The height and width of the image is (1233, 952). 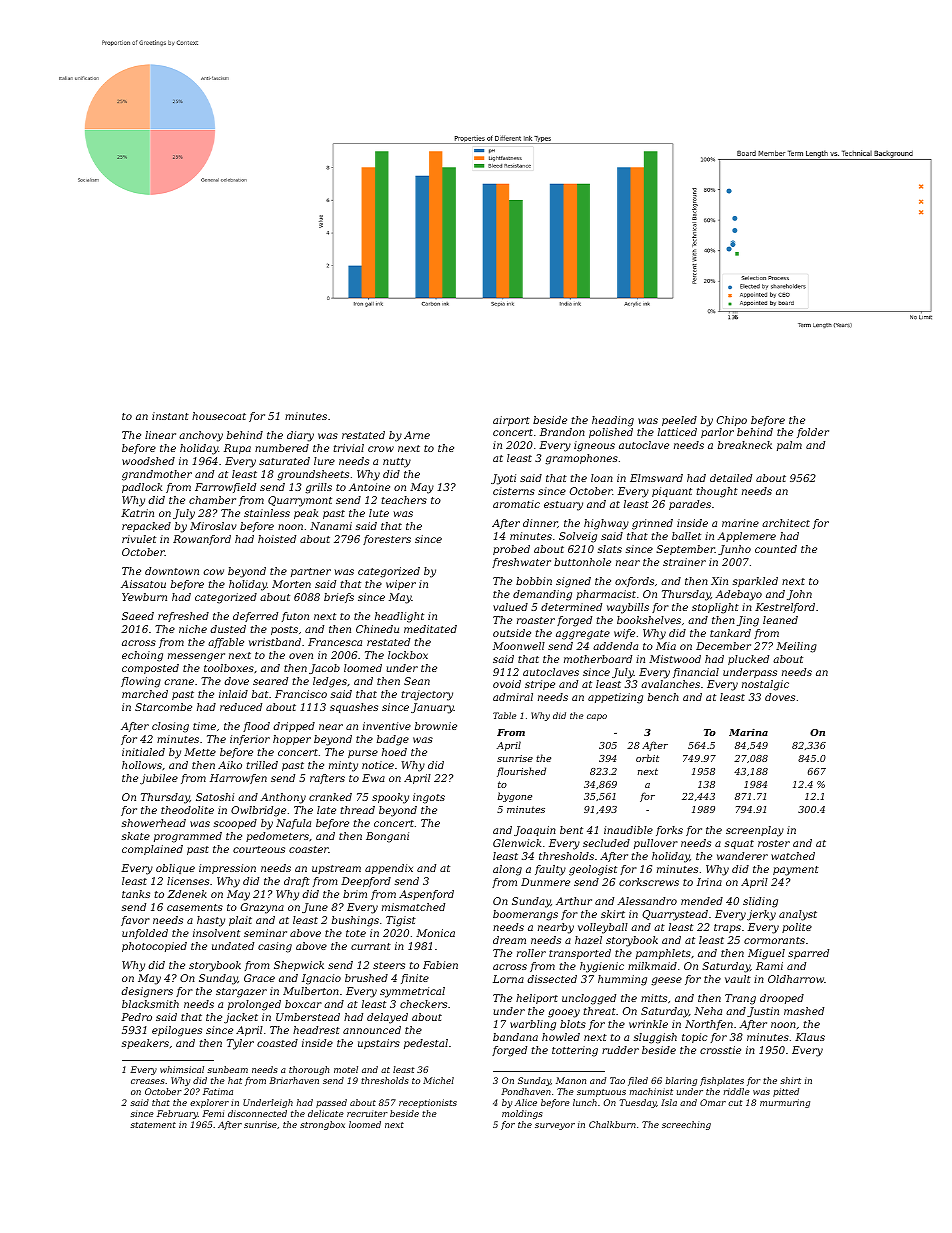 What do you see at coordinates (147, 992) in the image?
I see `designers` at bounding box center [147, 992].
